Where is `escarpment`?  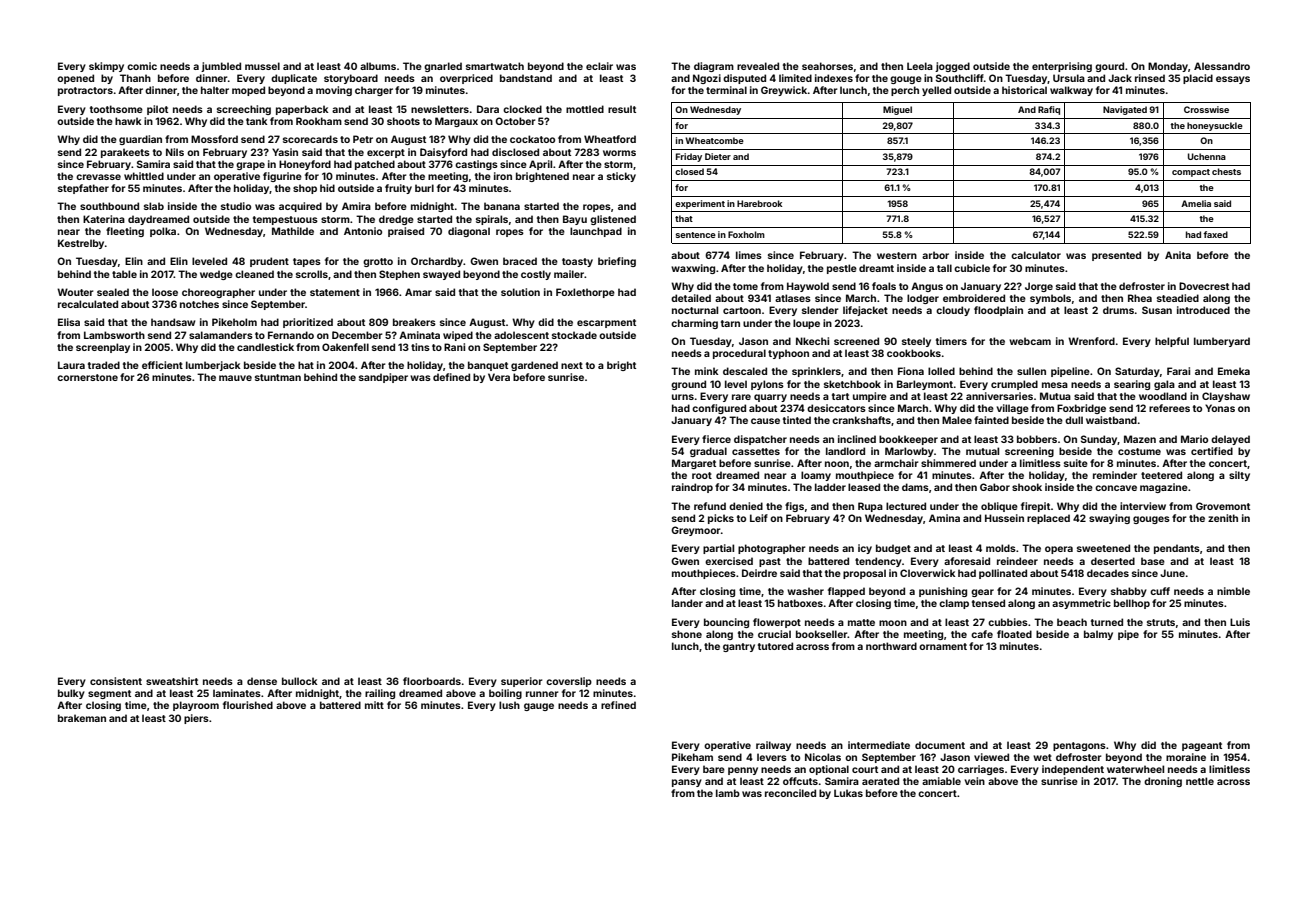
escarpment is located at coordinates (606, 323).
